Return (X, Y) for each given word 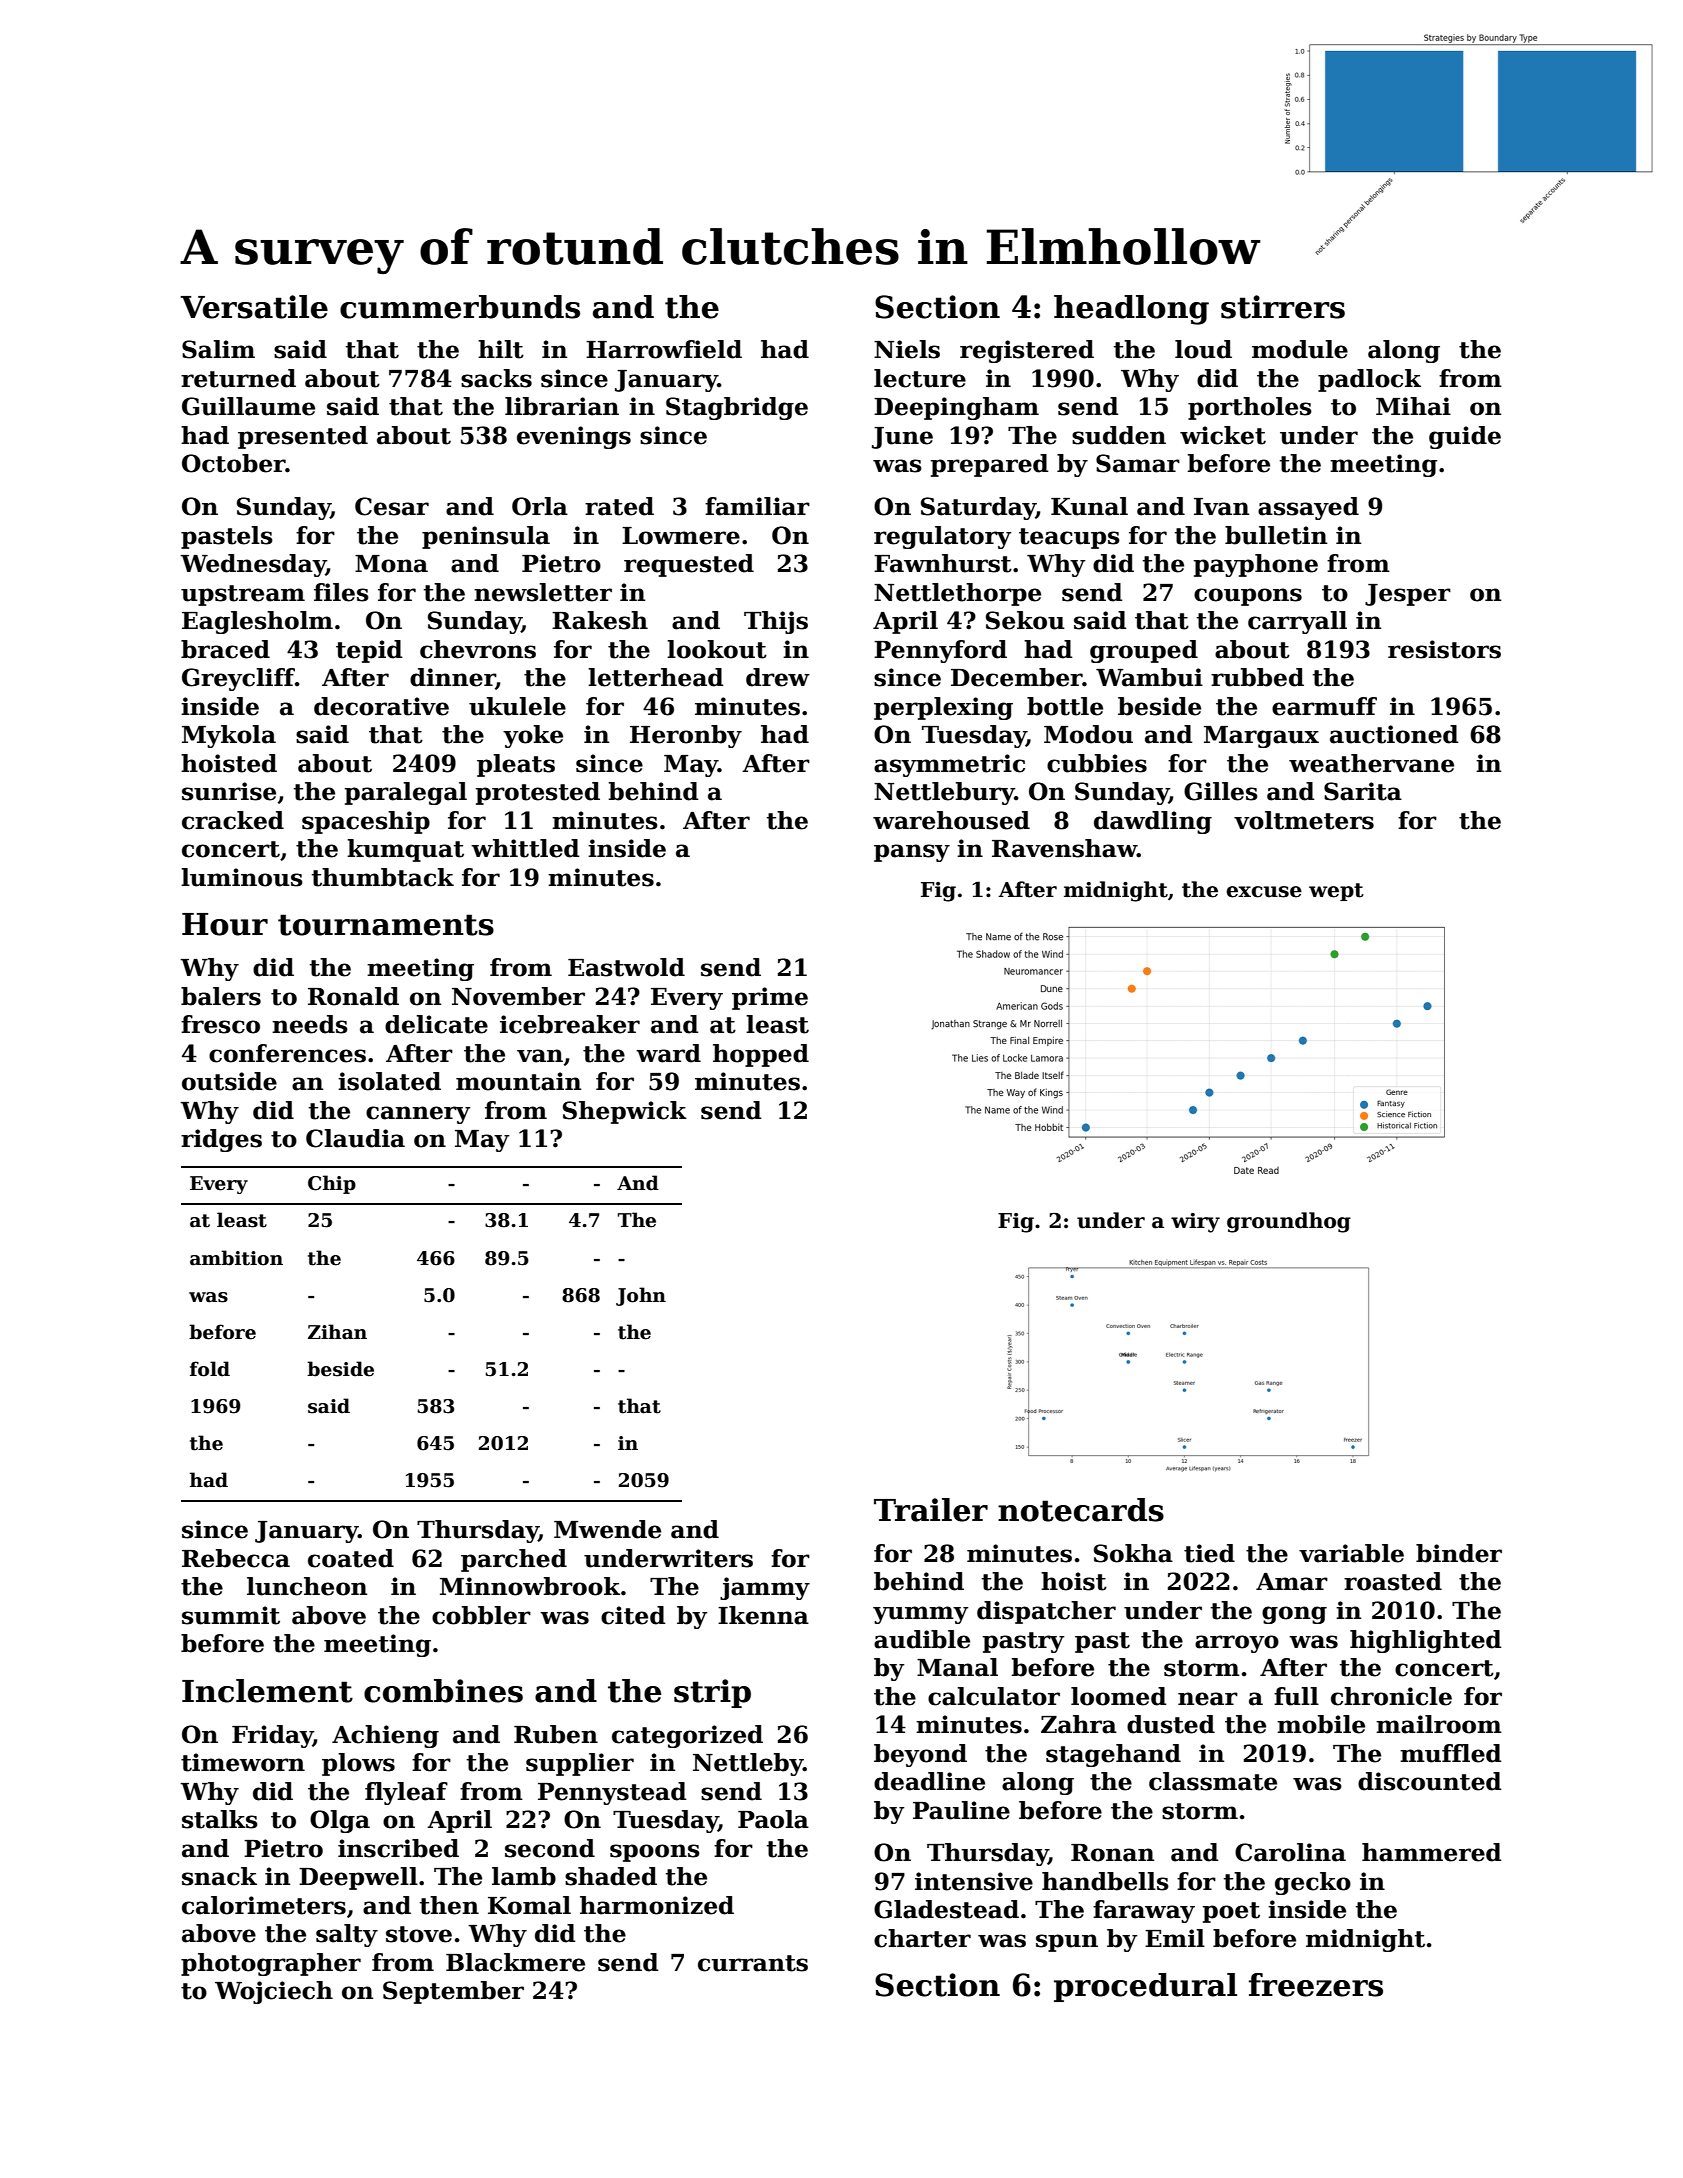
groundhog (1289, 1222)
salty (347, 1935)
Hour (225, 924)
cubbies (1097, 763)
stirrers (1283, 307)
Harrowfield (664, 349)
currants (753, 1963)
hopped (761, 1055)
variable (1351, 1553)
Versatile (254, 307)
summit (231, 1615)
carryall (1297, 622)
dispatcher (1046, 1612)
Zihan (337, 1332)
